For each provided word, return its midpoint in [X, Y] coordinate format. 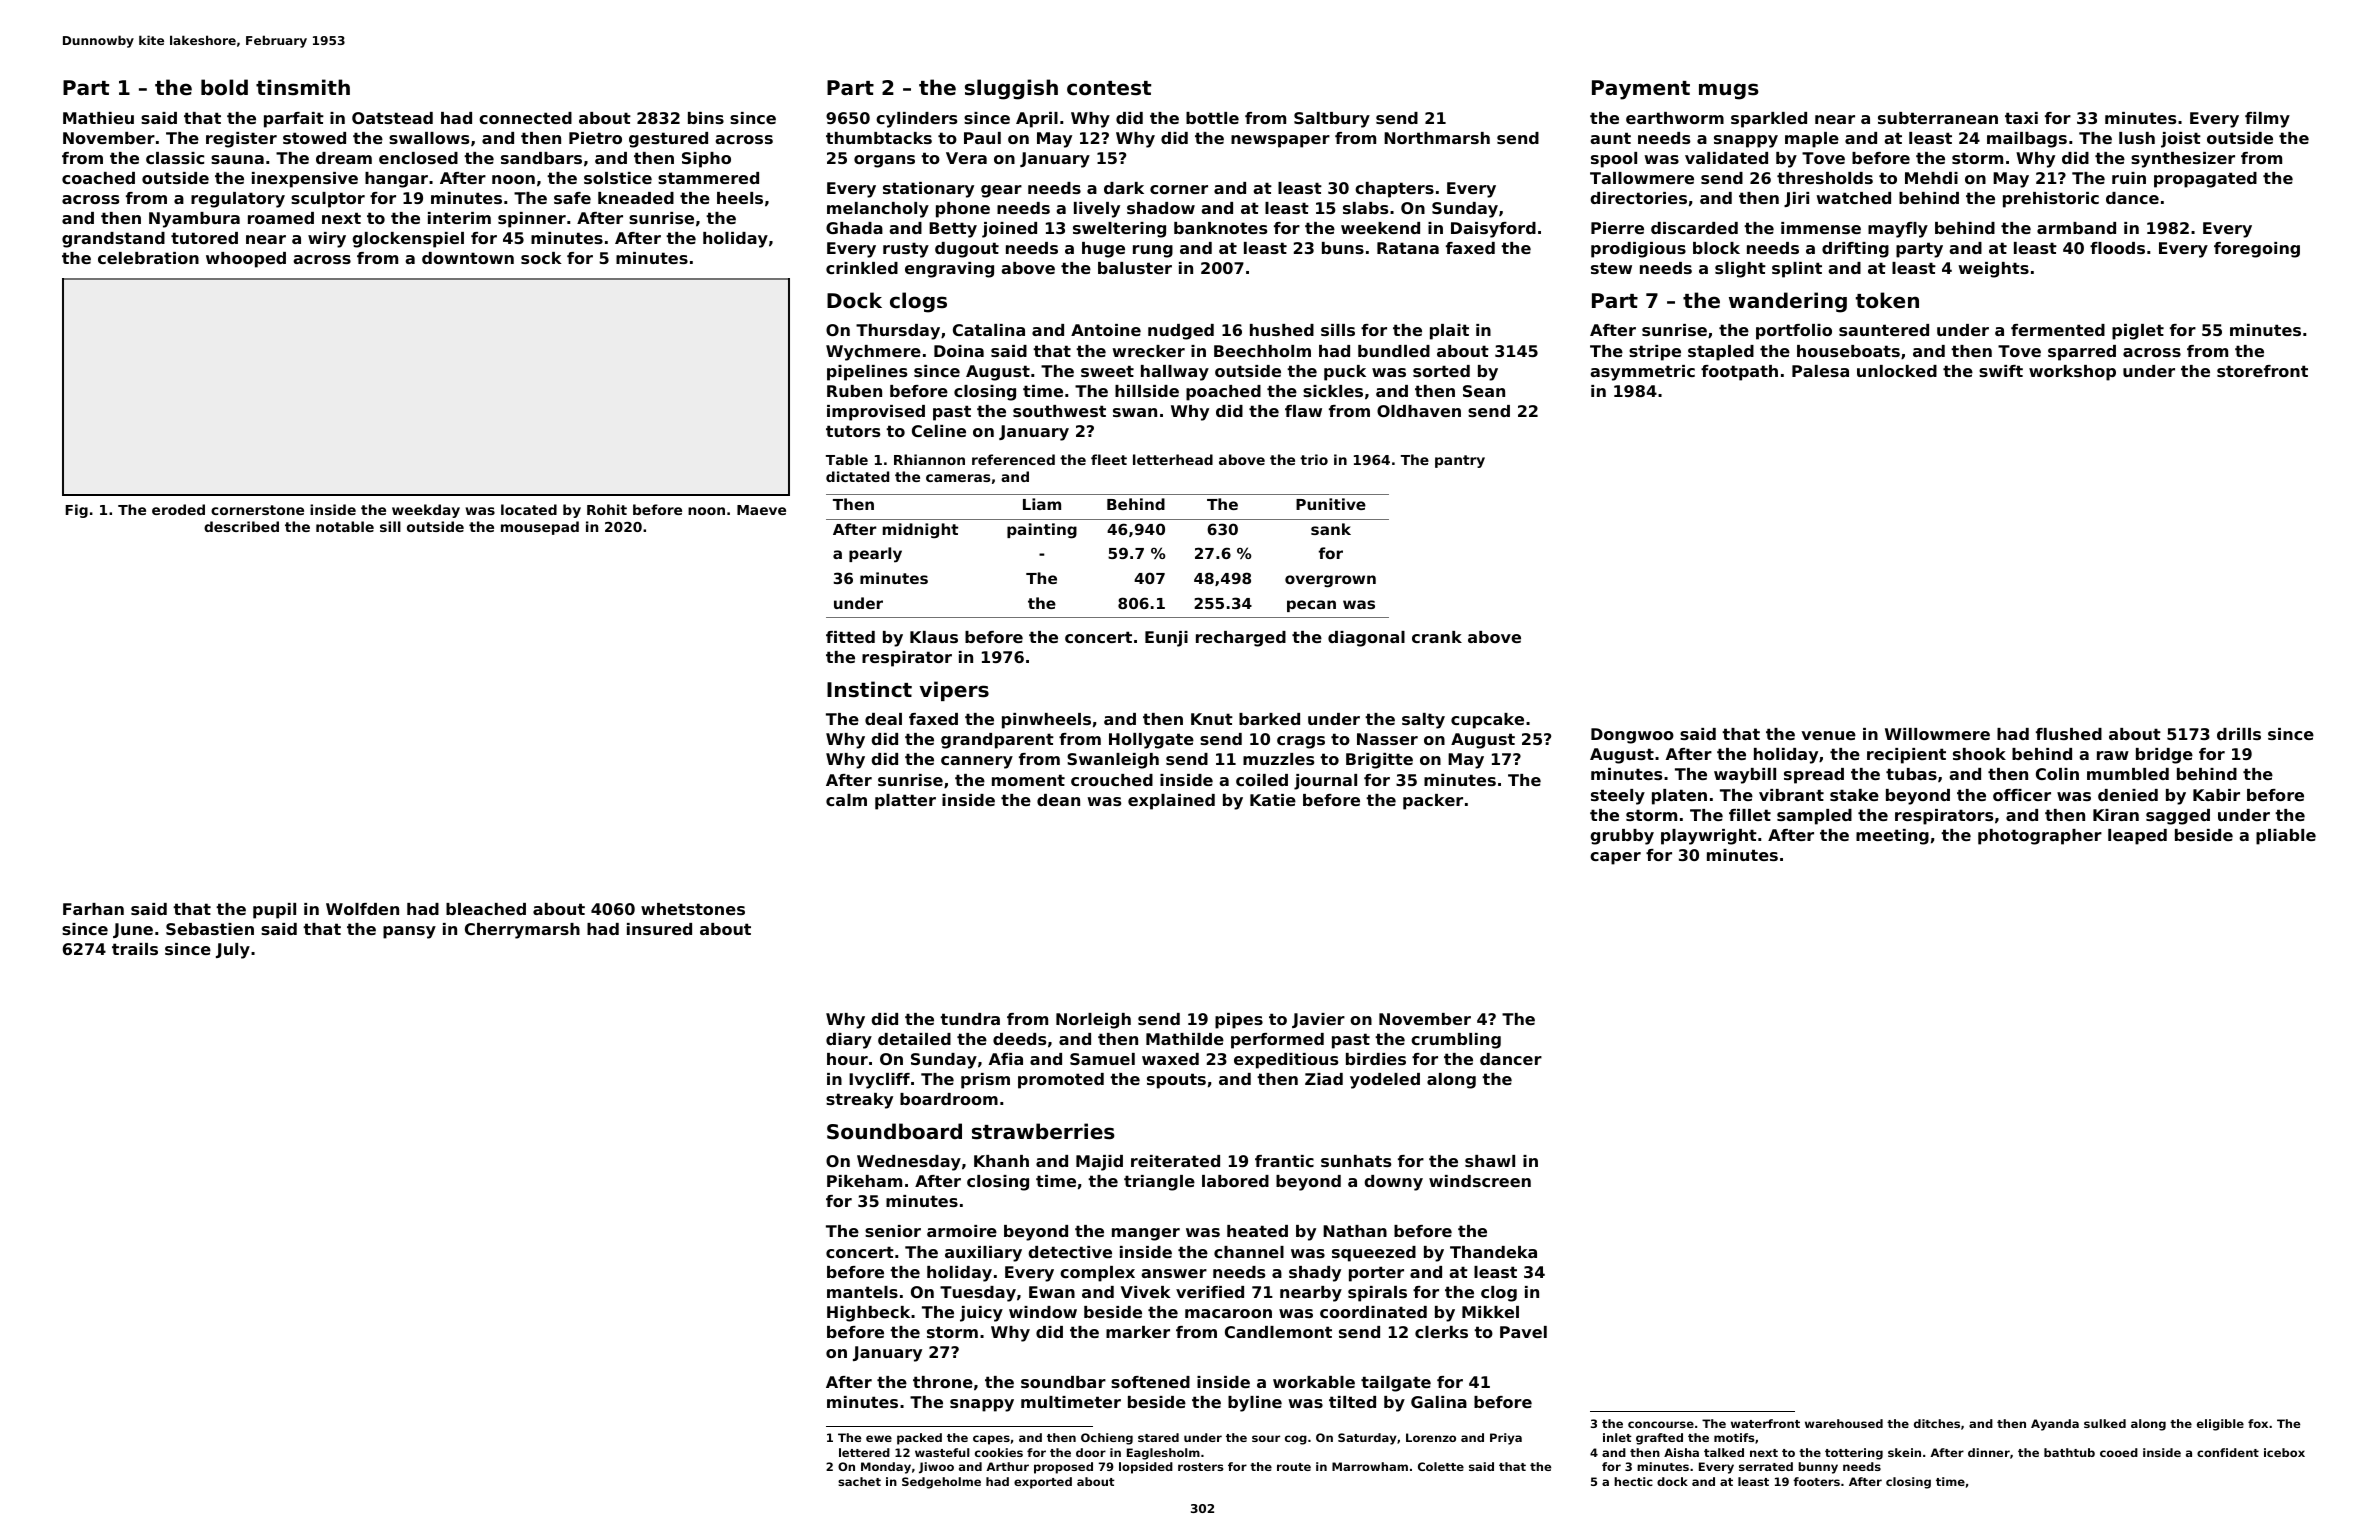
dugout [967, 250]
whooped [246, 260]
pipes [1239, 1021]
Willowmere [1937, 734]
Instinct [869, 689]
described [241, 526]
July [233, 951]
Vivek [1146, 1292]
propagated [2205, 180]
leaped [2137, 837]
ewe [879, 1438]
